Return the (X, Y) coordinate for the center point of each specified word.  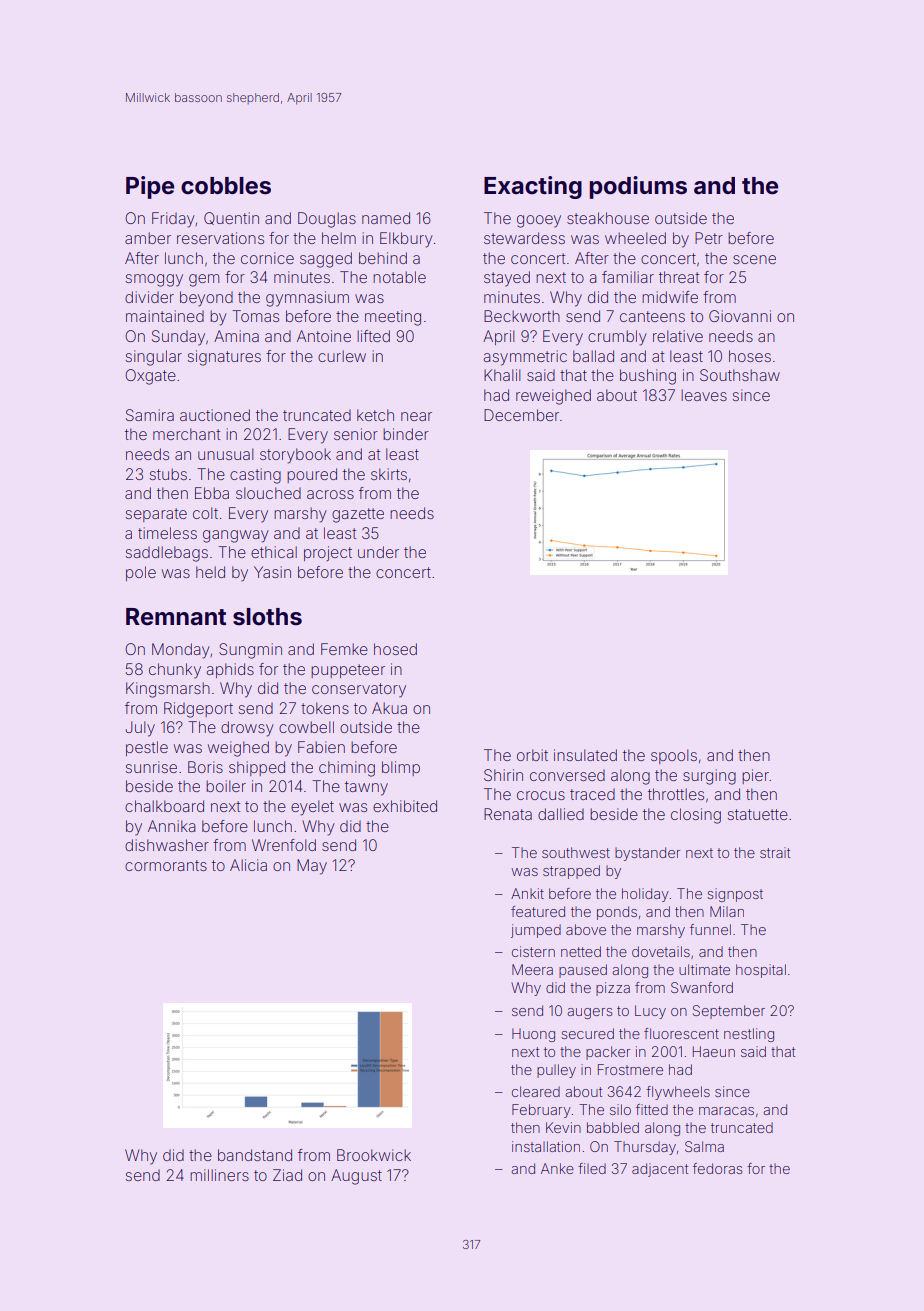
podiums (638, 187)
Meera (532, 969)
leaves (704, 395)
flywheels (678, 1093)
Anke (557, 1168)
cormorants (166, 865)
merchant (186, 434)
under (378, 552)
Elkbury (406, 240)
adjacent (660, 1170)
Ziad (287, 1175)
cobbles (226, 186)
